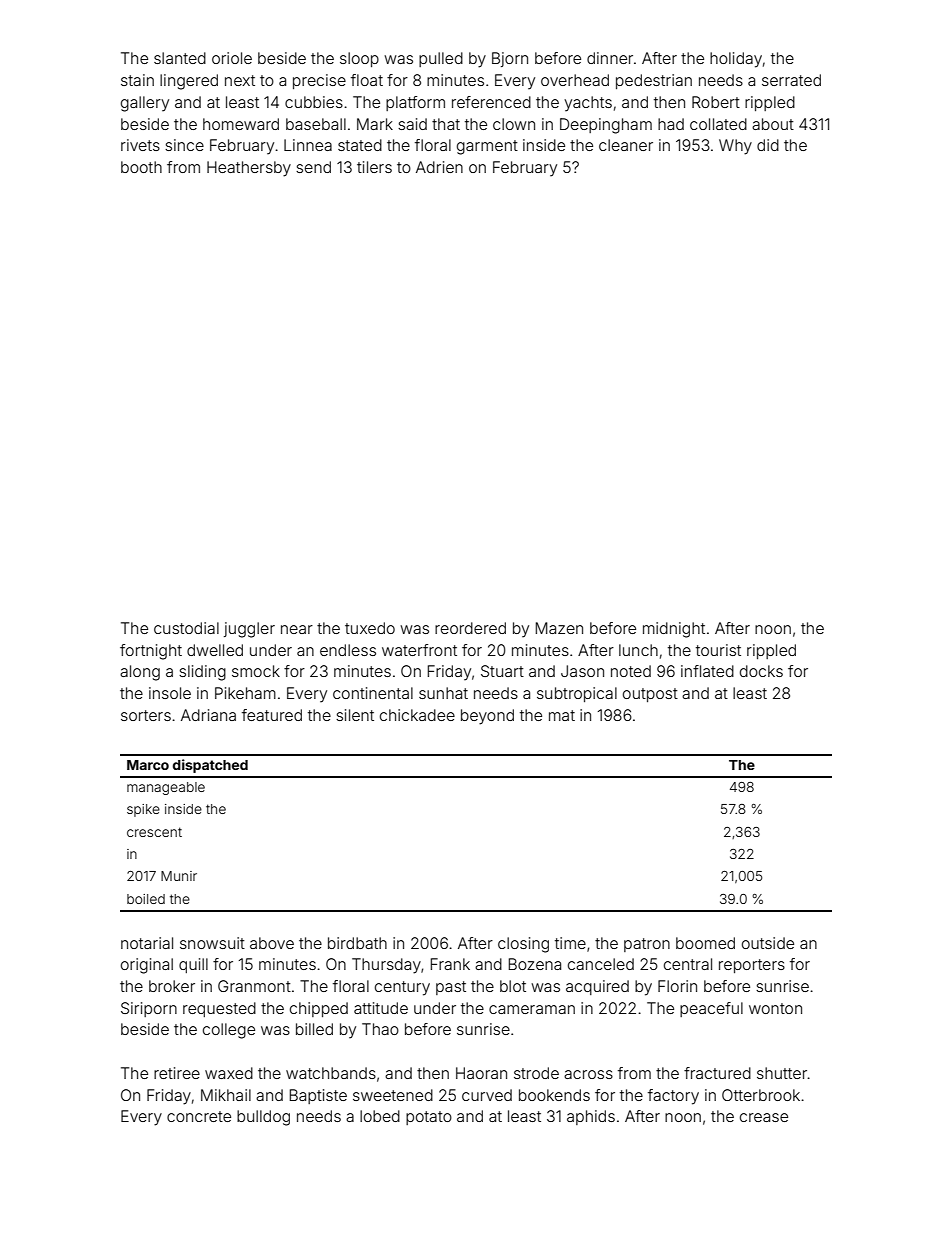  I want to click on midnight, so click(674, 630).
